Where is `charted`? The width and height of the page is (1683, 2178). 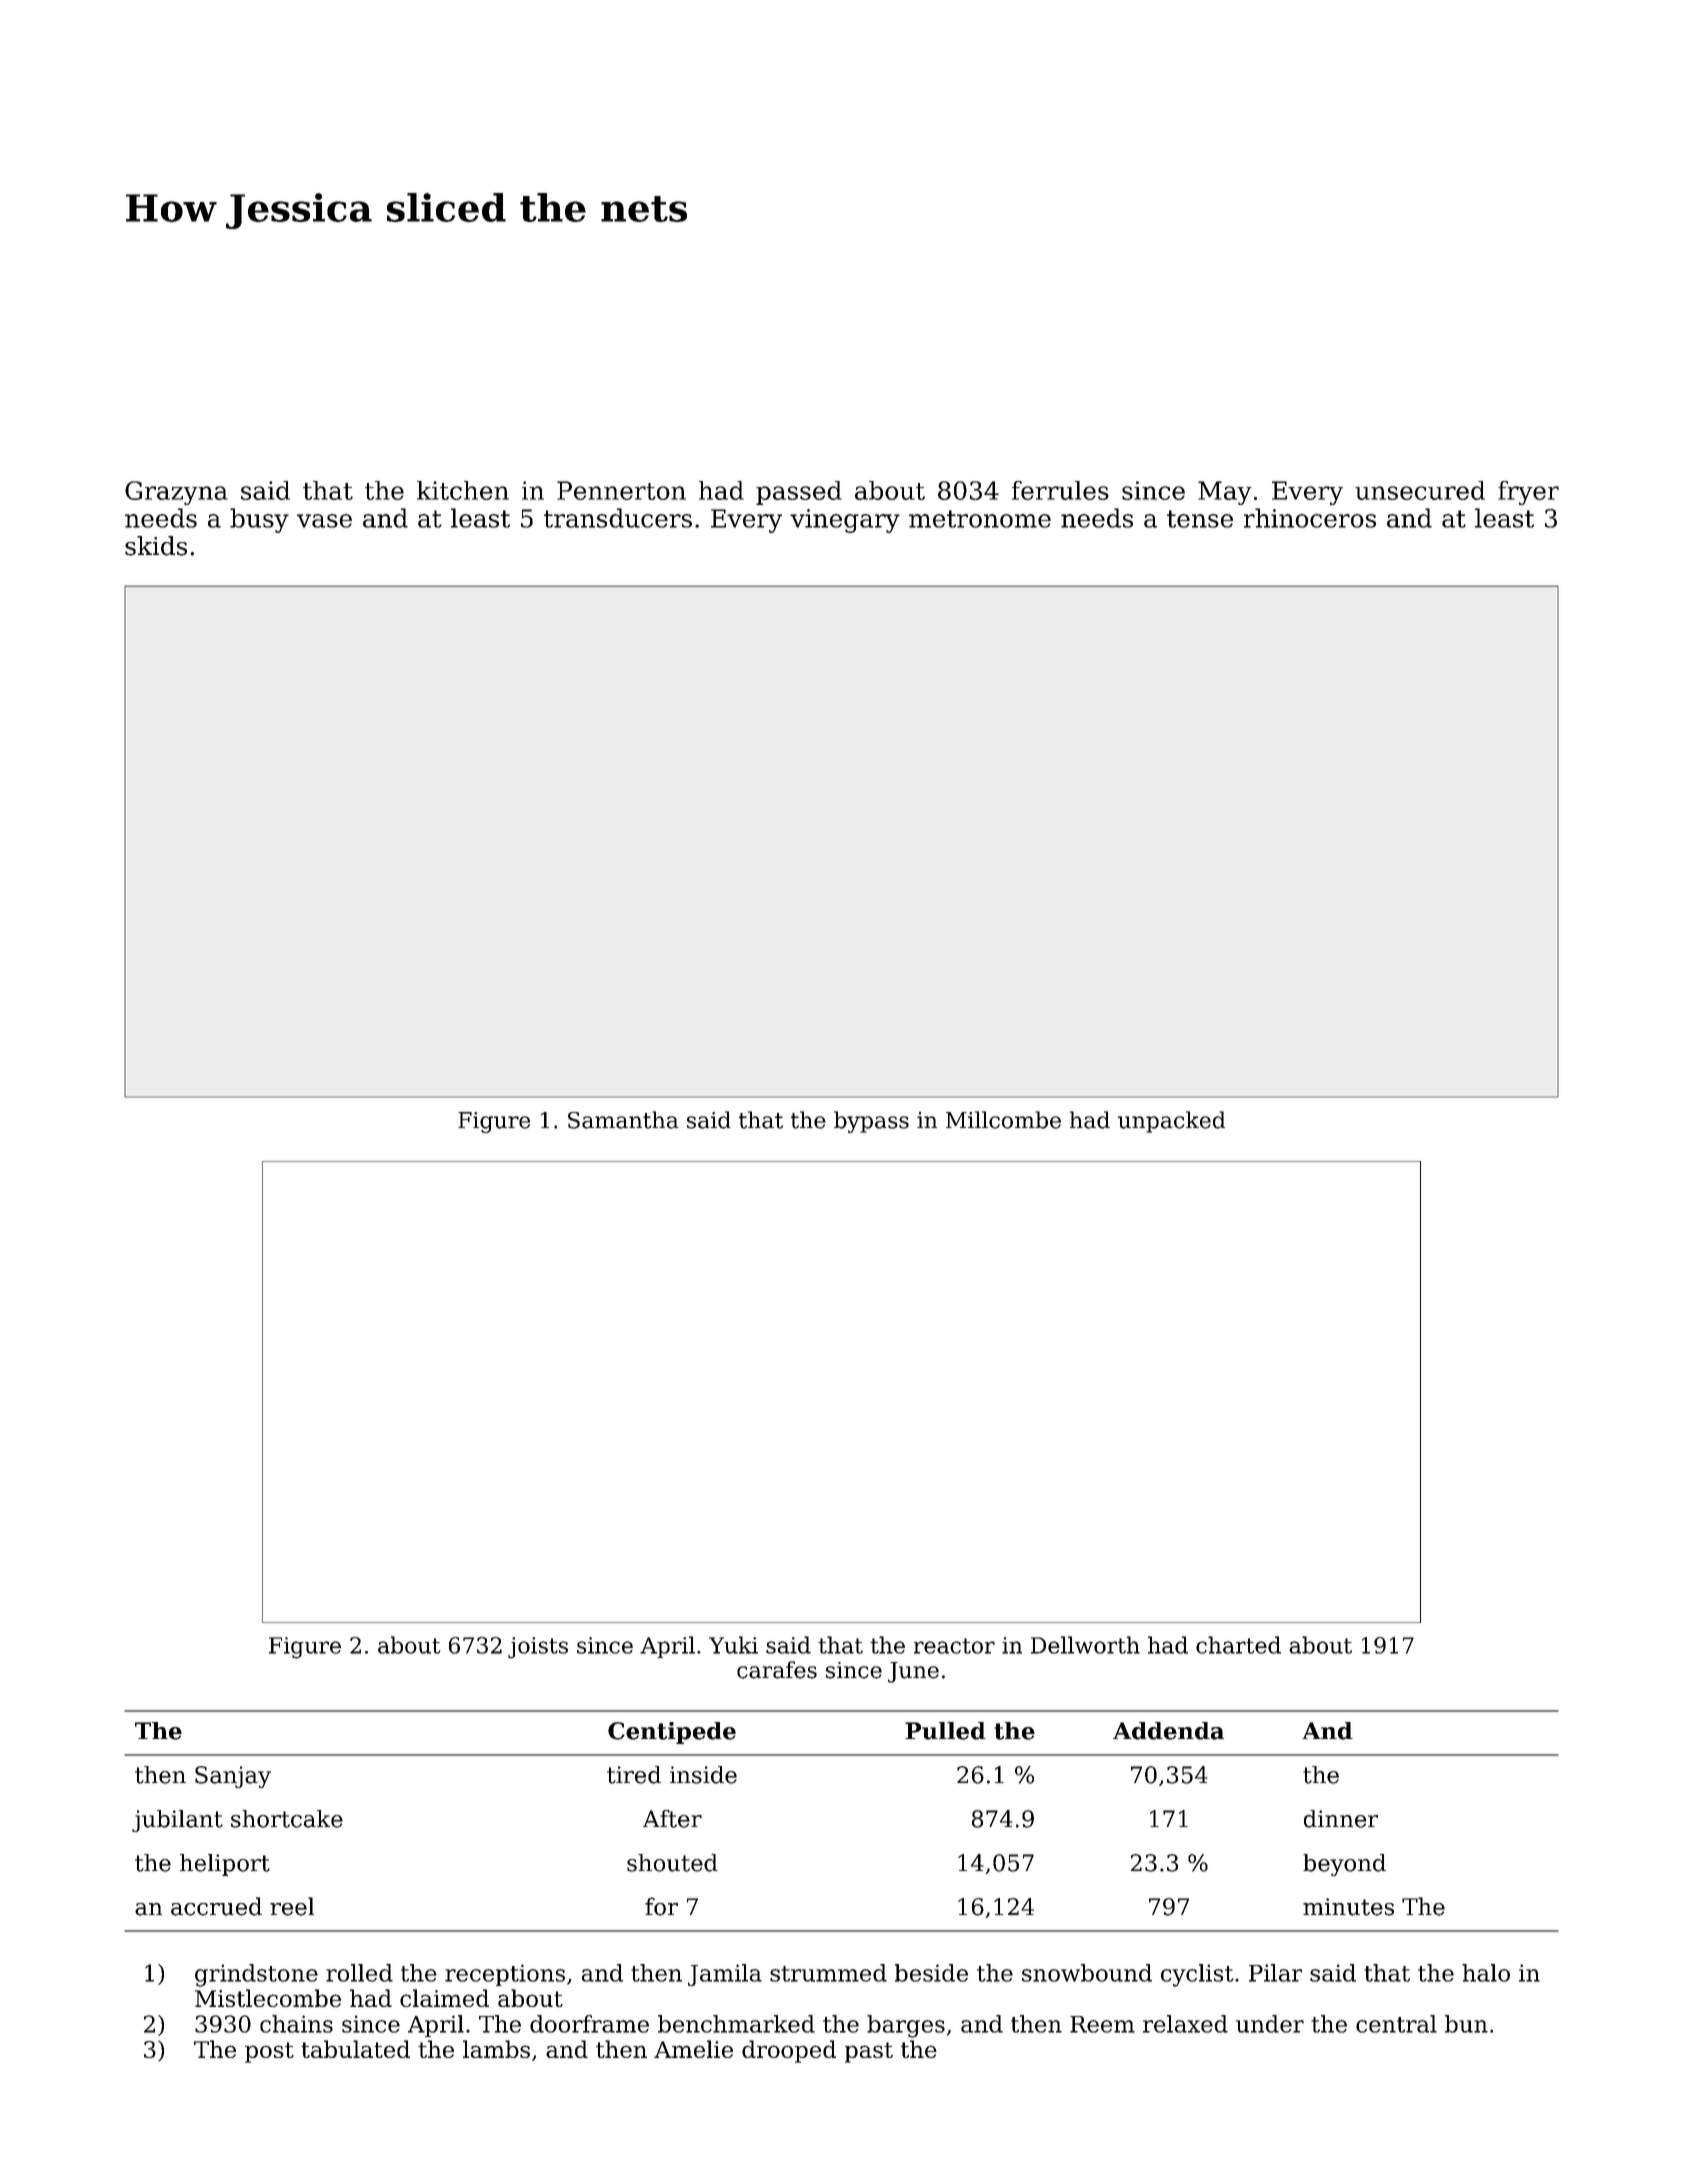
charted is located at coordinates (1238, 1645).
